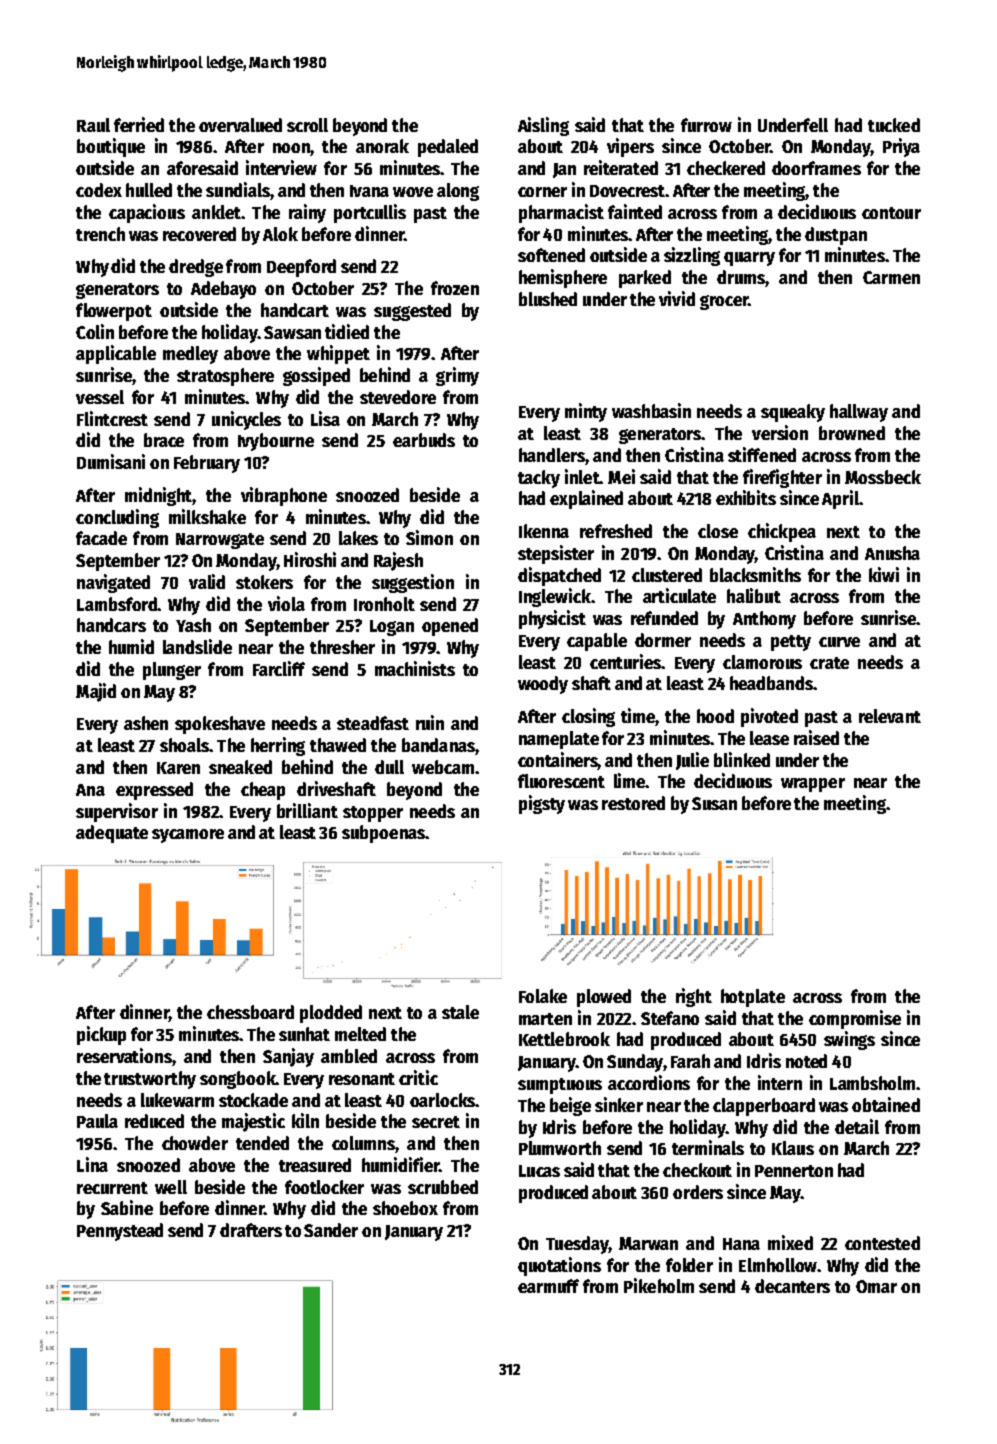 This screenshot has width=997, height=1444. I want to click on tucked, so click(894, 125).
